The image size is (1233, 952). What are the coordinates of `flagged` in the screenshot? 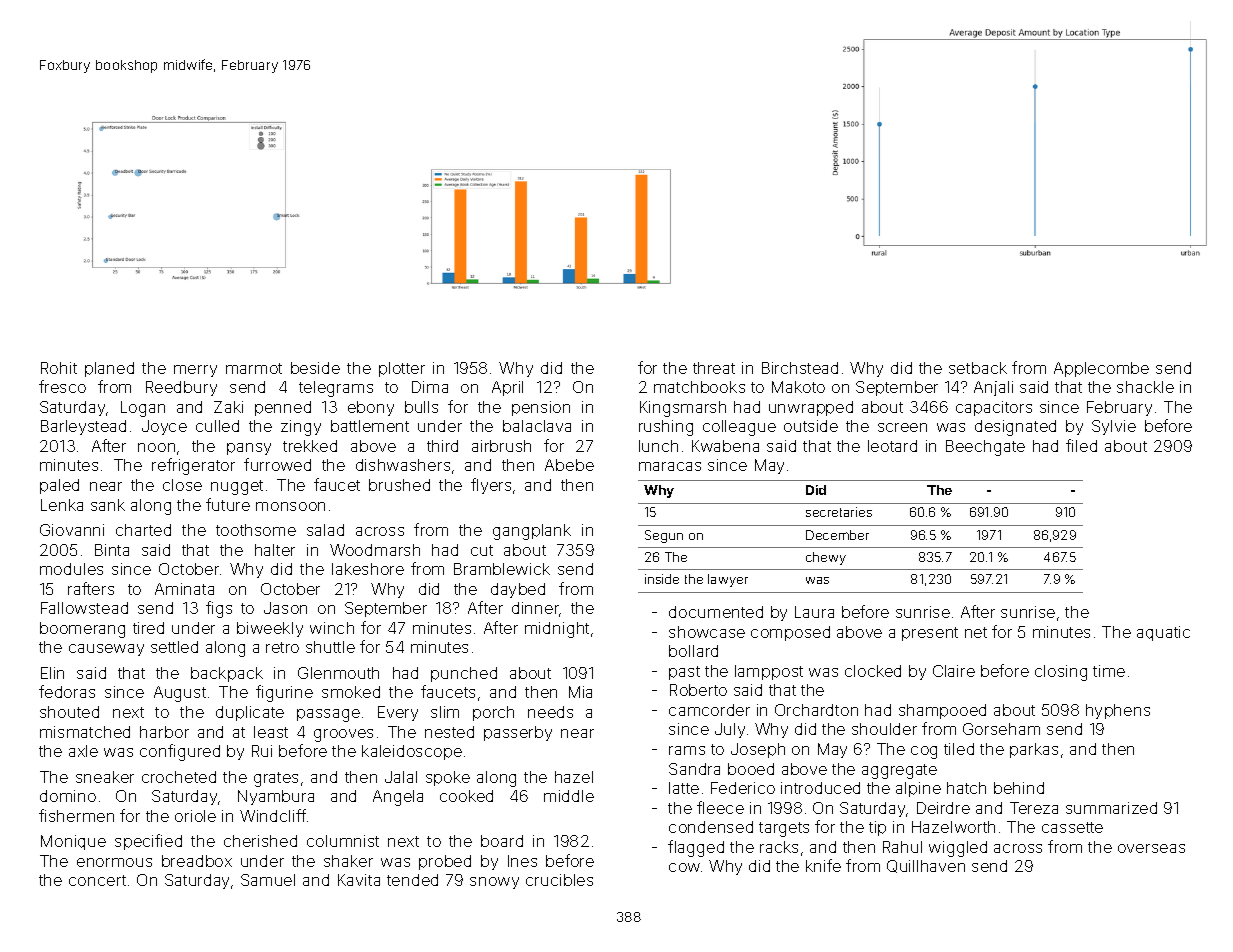 It's located at (696, 848).
